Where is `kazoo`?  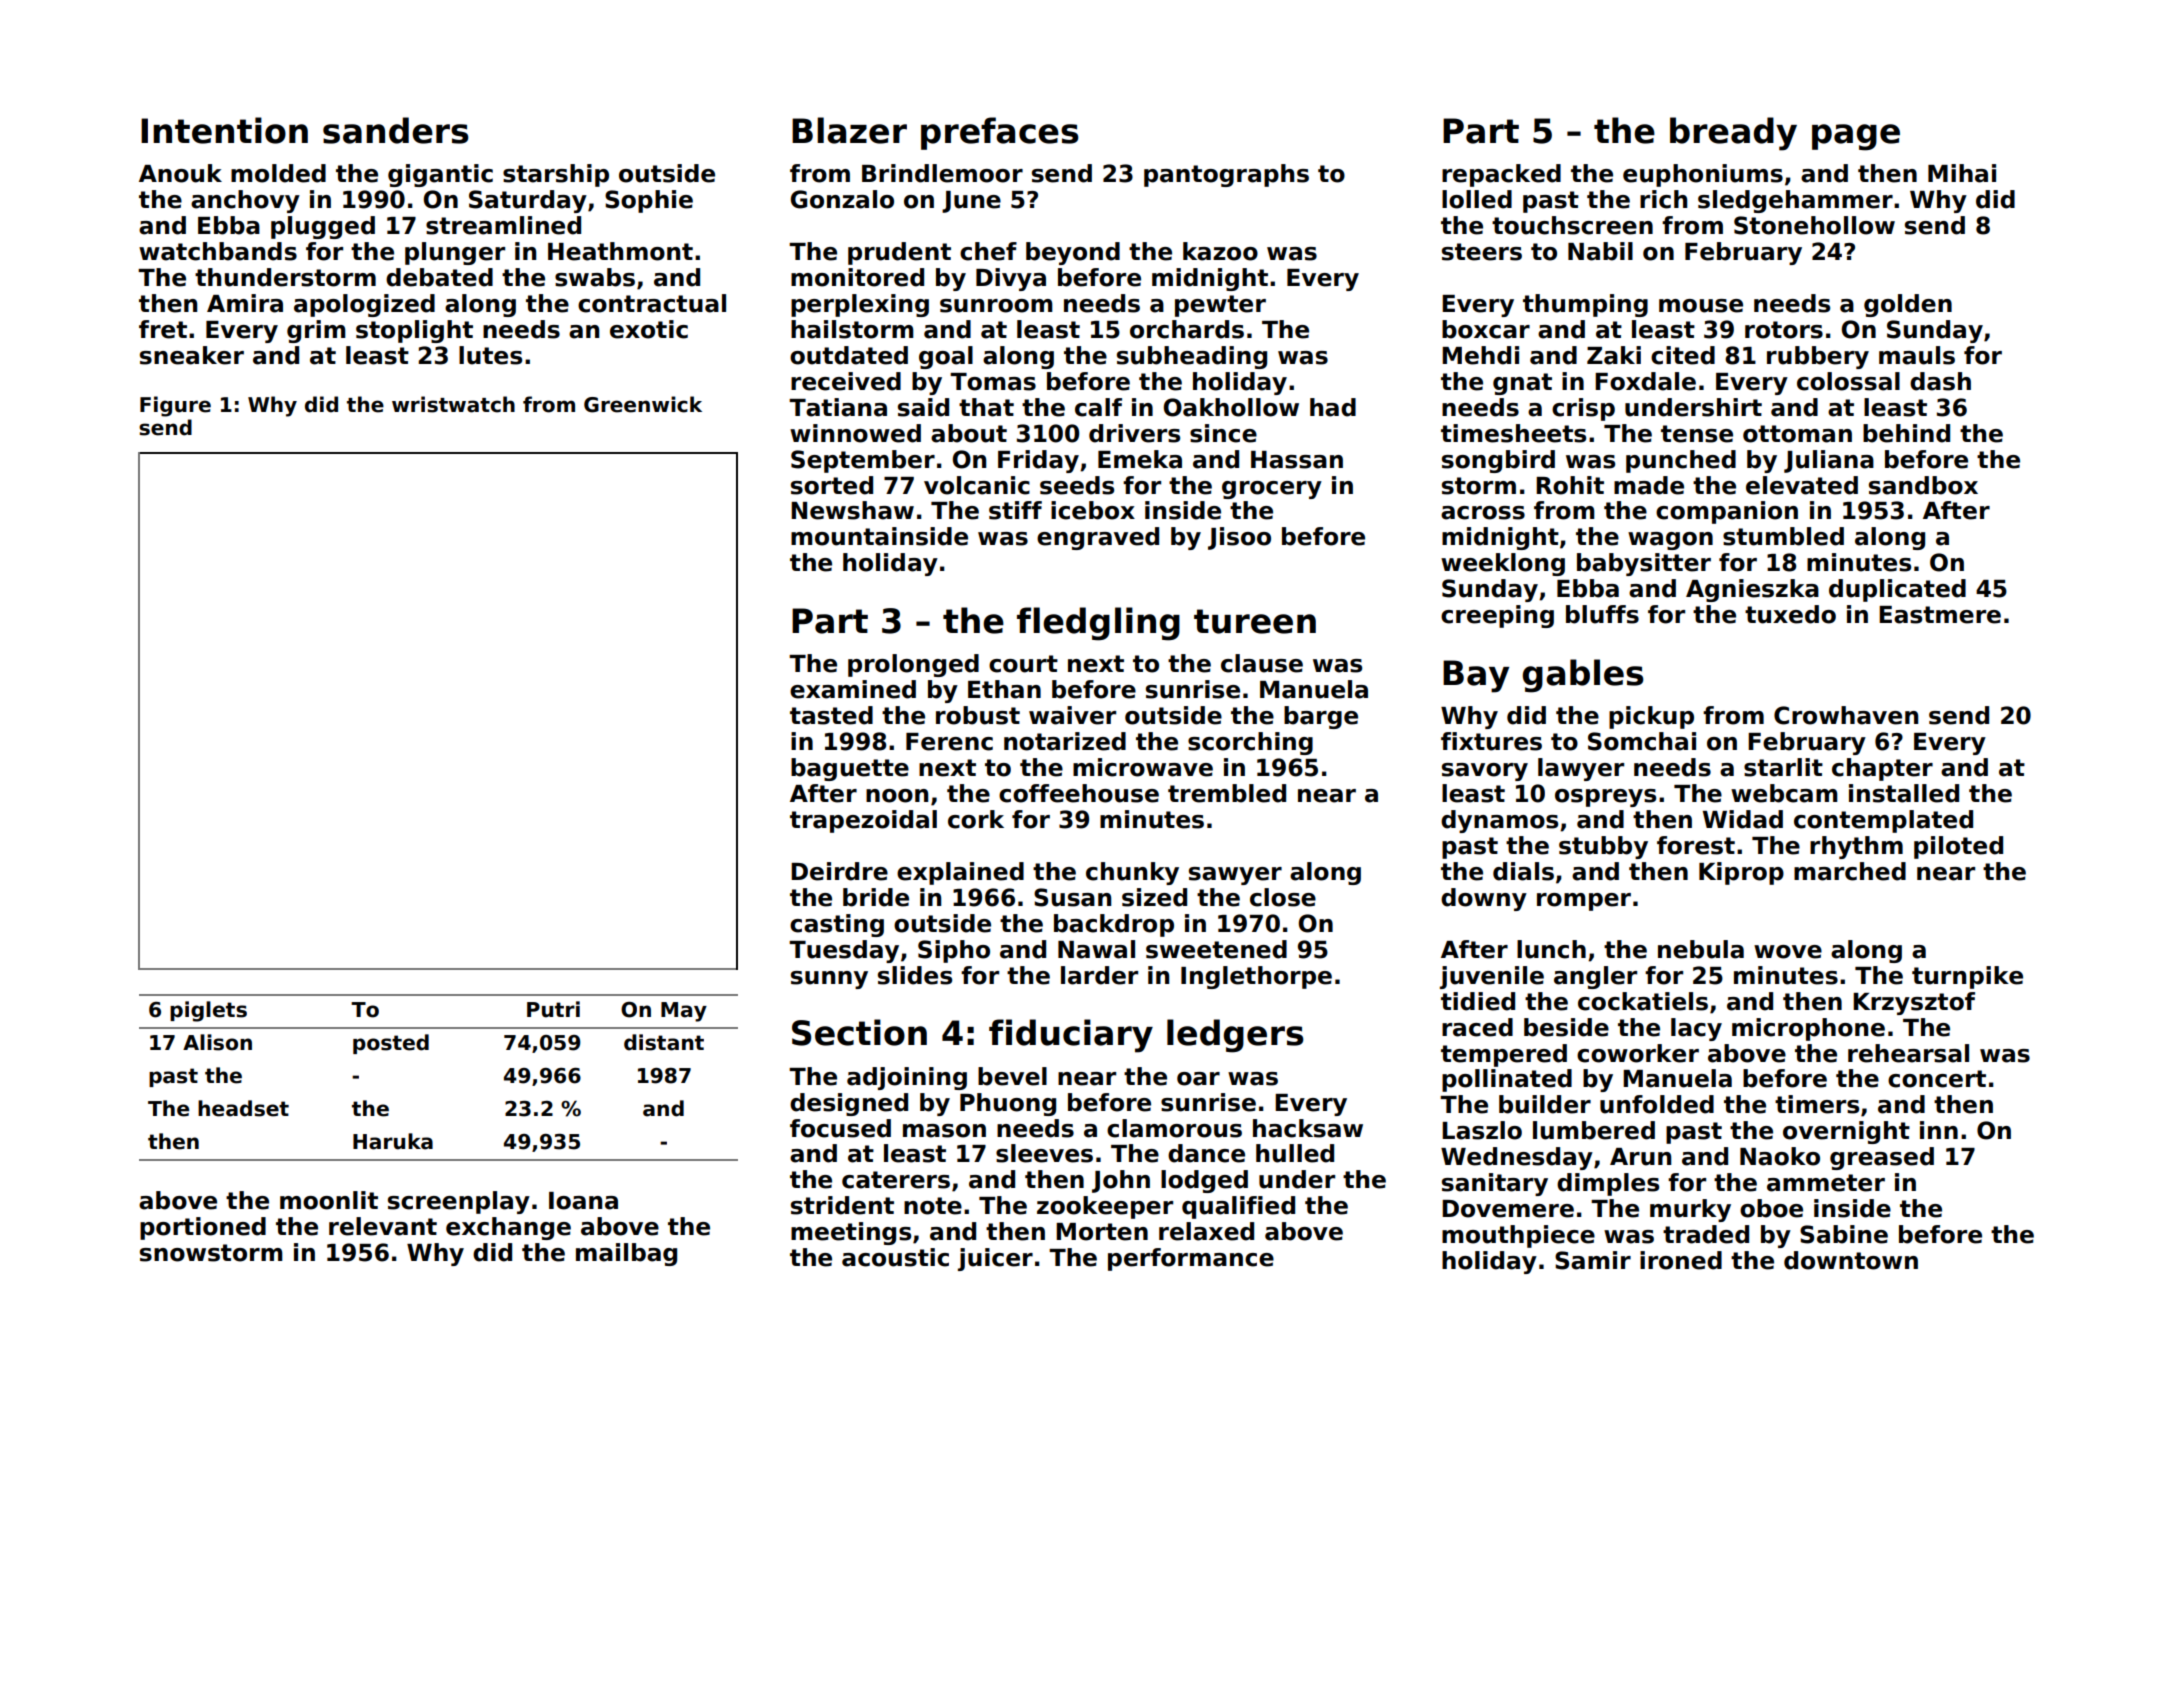 kazoo is located at coordinates (1220, 251).
